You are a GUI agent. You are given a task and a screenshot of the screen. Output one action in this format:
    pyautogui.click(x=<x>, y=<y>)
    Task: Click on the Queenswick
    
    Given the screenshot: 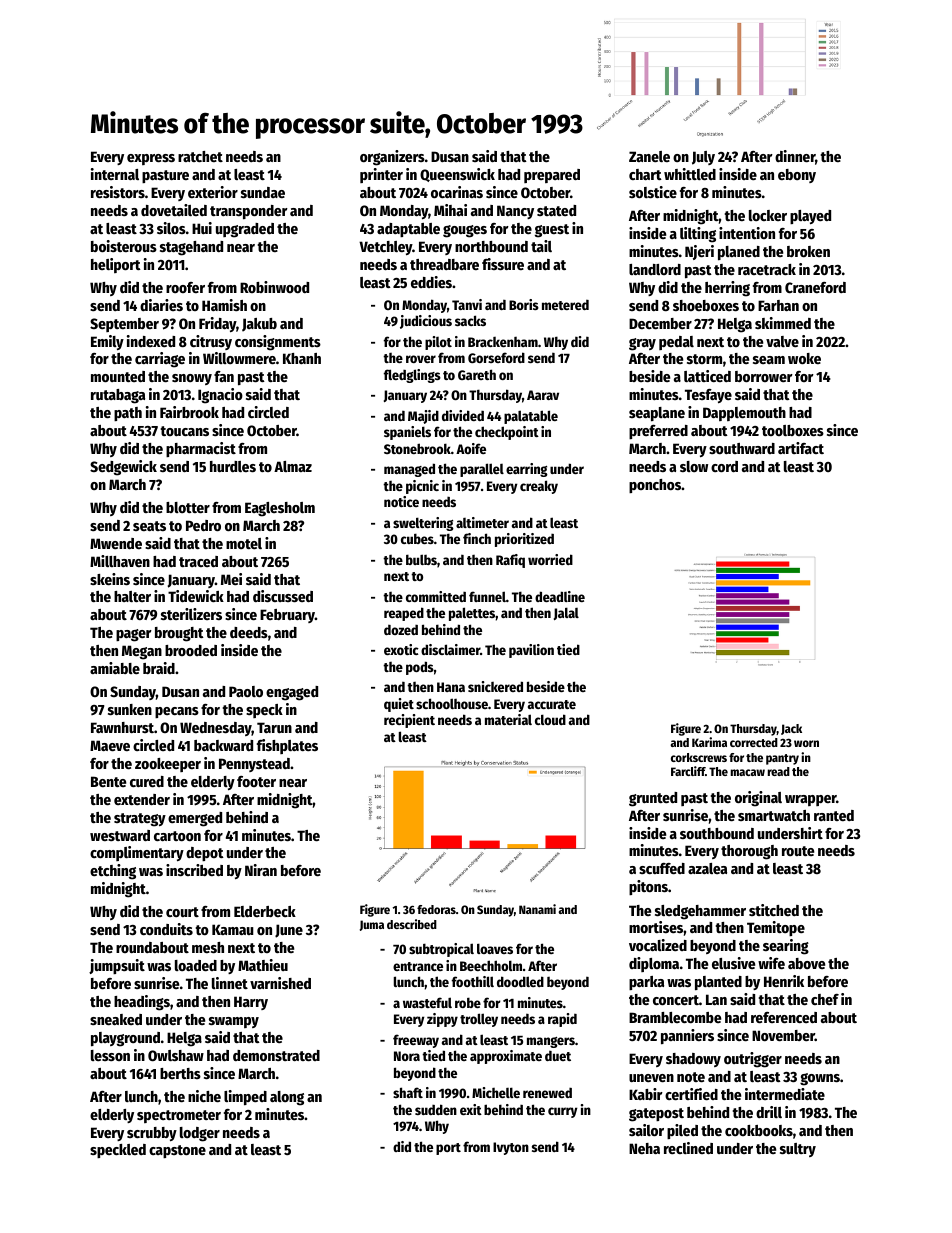 What is the action you would take?
    pyautogui.click(x=457, y=175)
